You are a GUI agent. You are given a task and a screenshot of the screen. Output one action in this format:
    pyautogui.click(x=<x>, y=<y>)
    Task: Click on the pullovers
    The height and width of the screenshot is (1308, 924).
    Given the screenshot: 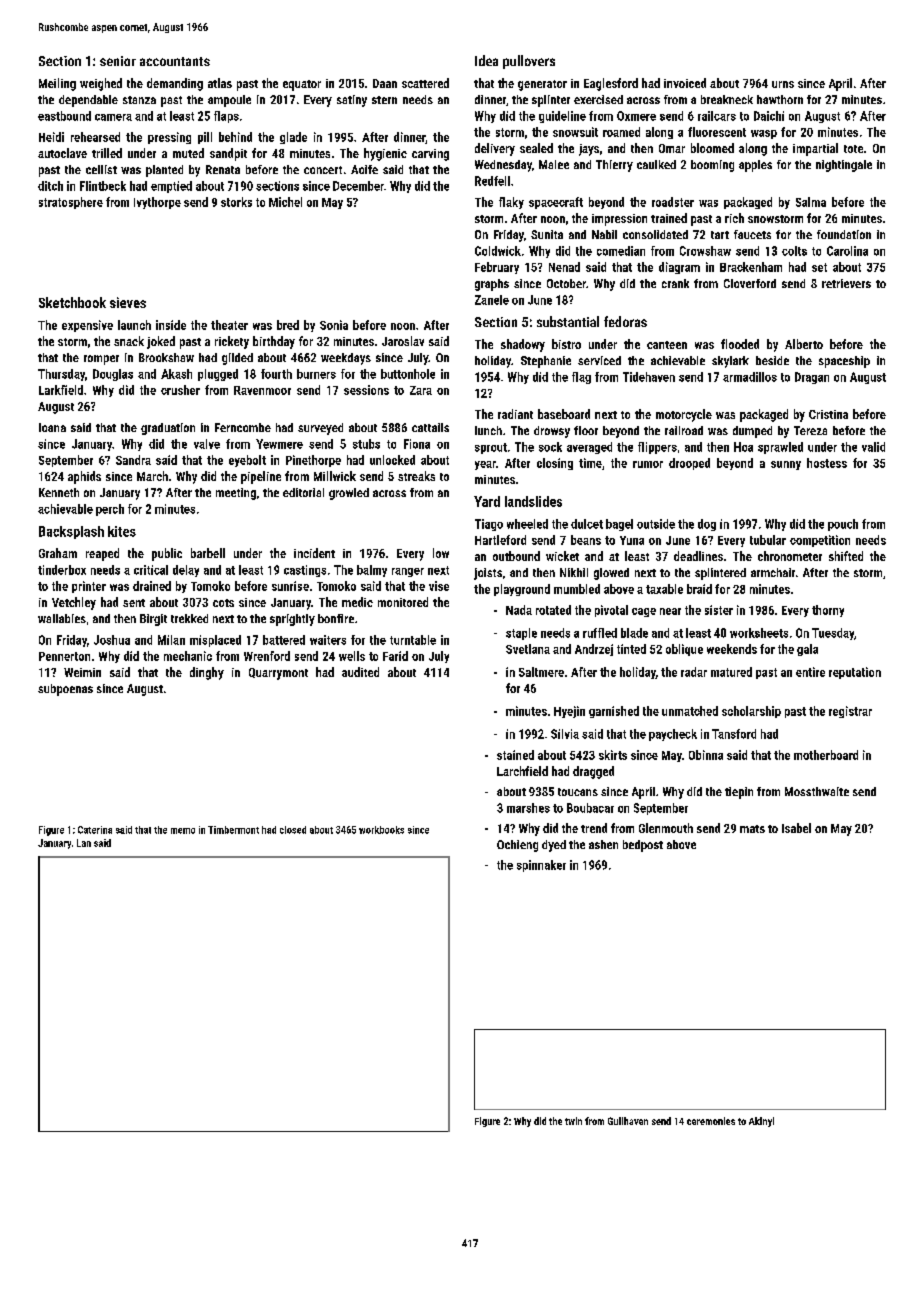 What is the action you would take?
    pyautogui.click(x=529, y=62)
